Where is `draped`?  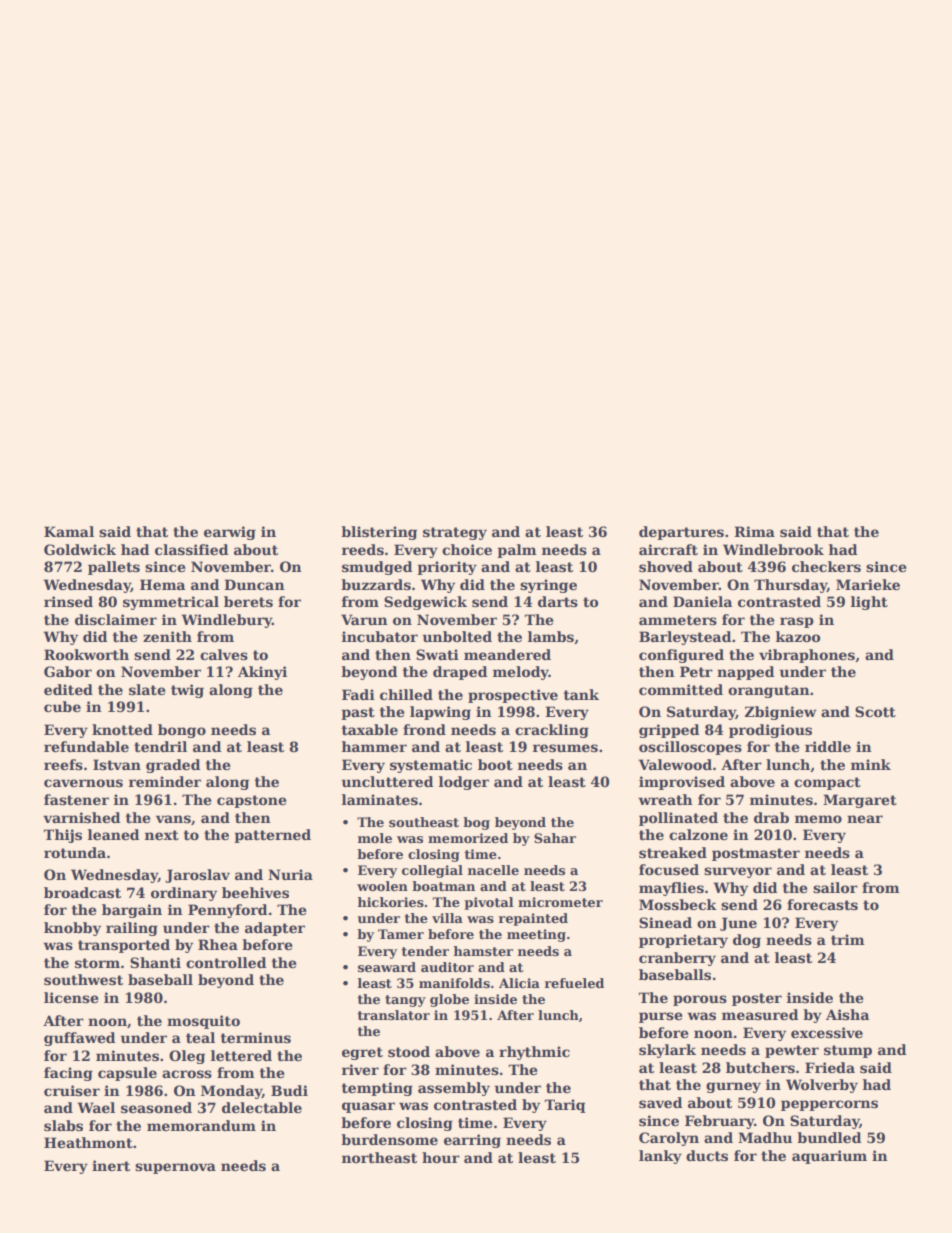
draped is located at coordinates (460, 673).
